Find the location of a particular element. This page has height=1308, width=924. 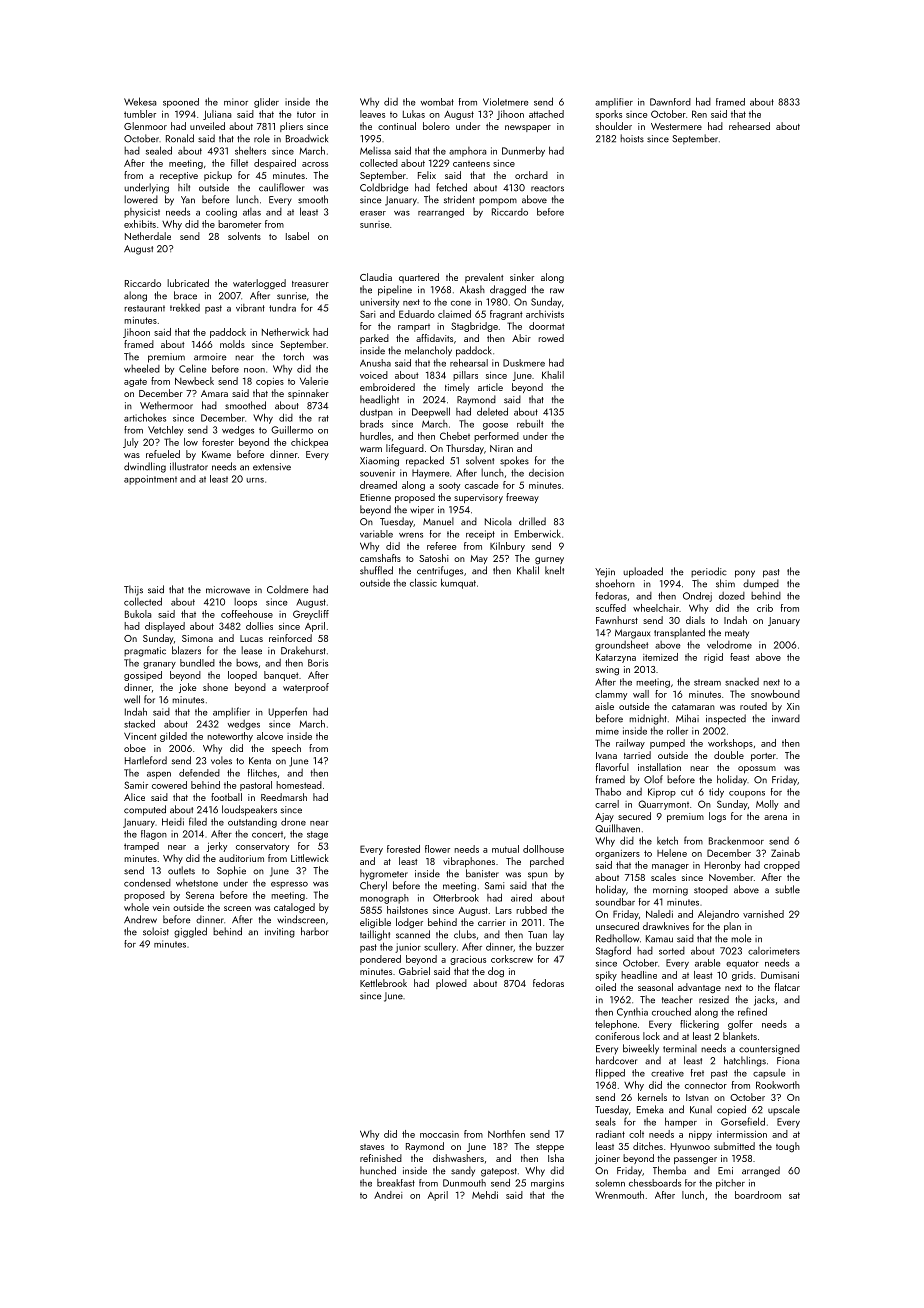

knelt is located at coordinates (554, 570).
